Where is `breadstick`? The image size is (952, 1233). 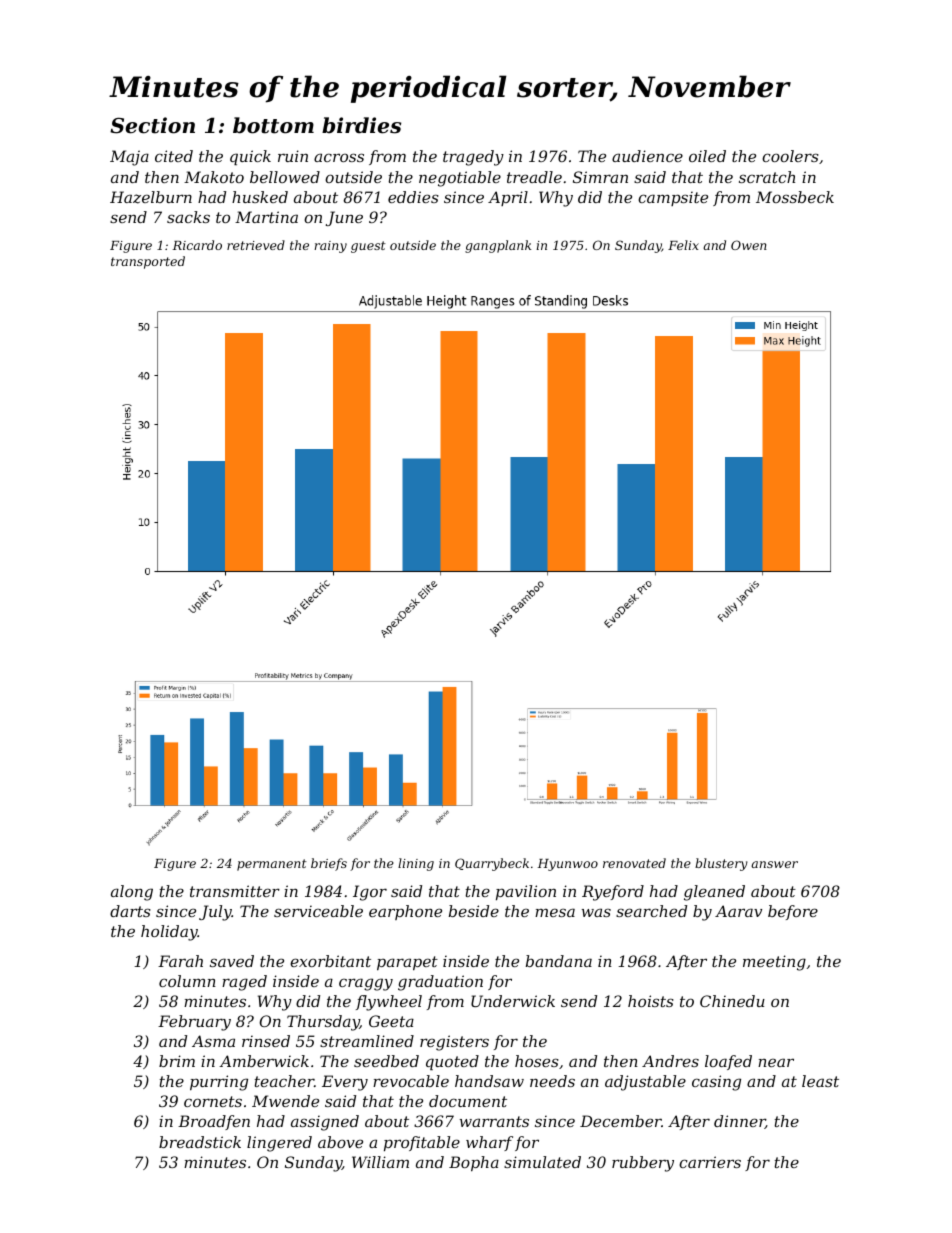
breadstick is located at coordinates (200, 1142).
